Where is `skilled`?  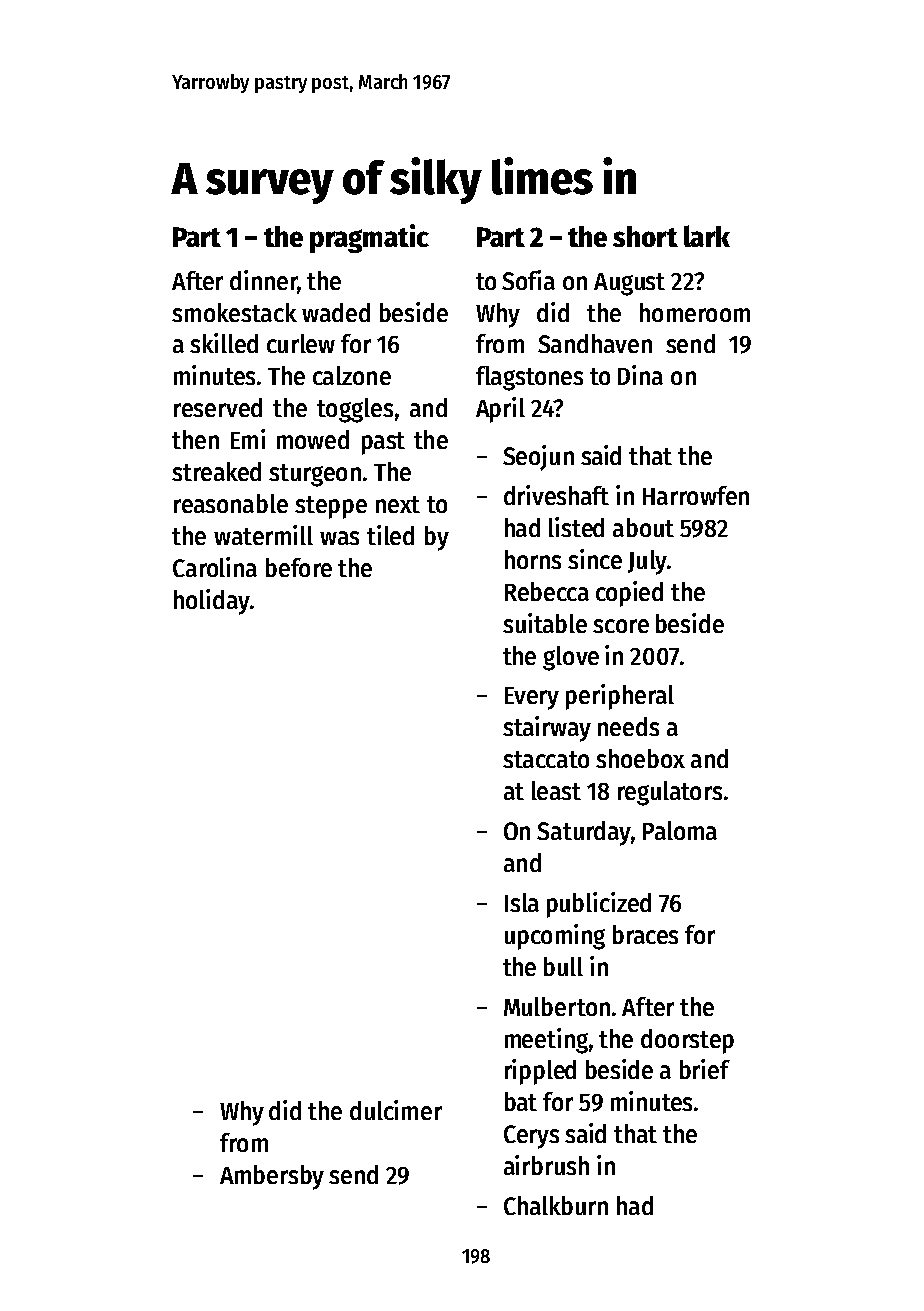 skilled is located at coordinates (224, 343).
